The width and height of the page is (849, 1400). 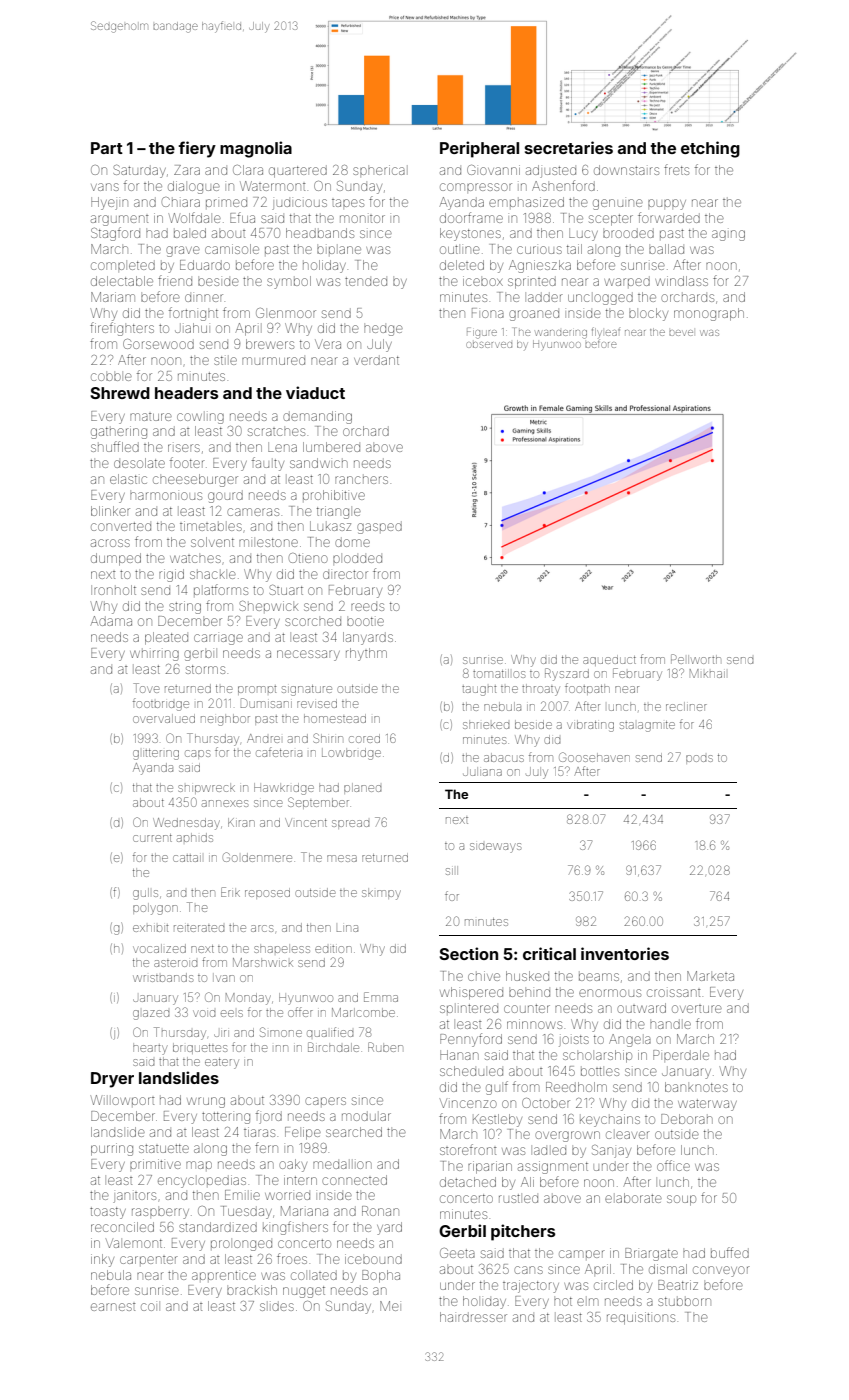 What do you see at coordinates (389, 1306) in the page?
I see `Mei` at bounding box center [389, 1306].
